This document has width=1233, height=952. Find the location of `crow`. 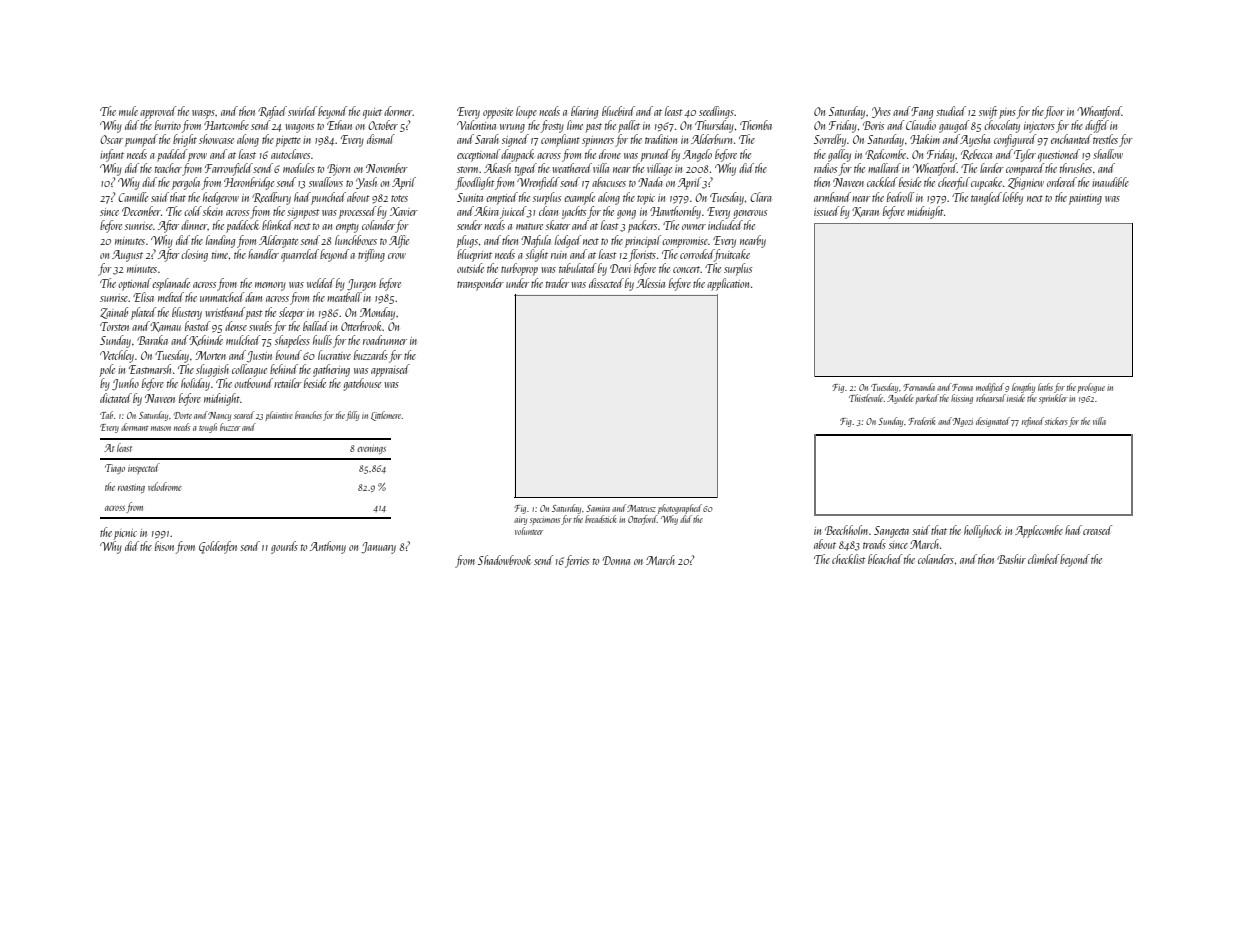

crow is located at coordinates (397, 256).
